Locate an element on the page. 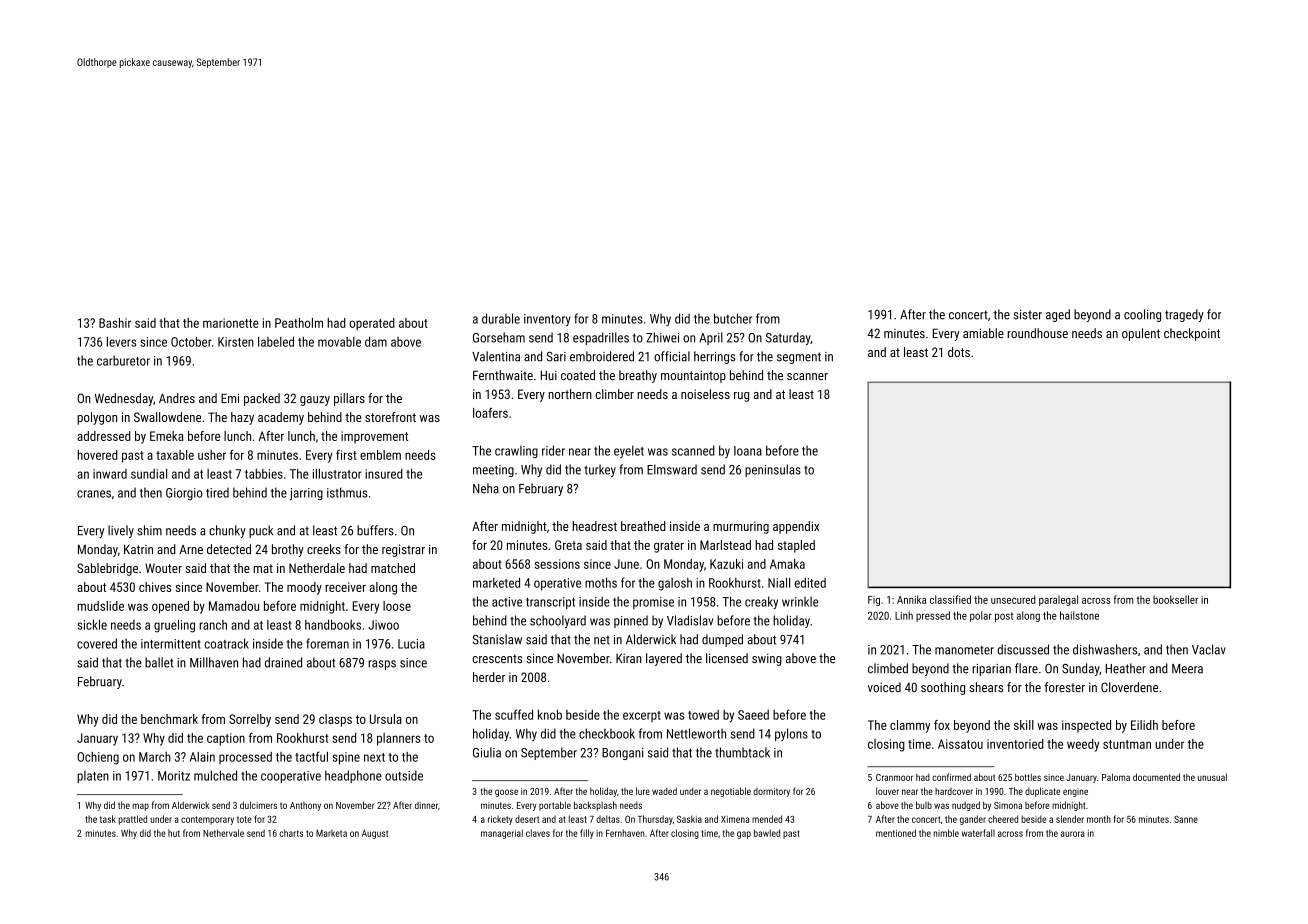 The width and height of the image is (1308, 924). noiseless is located at coordinates (705, 394).
